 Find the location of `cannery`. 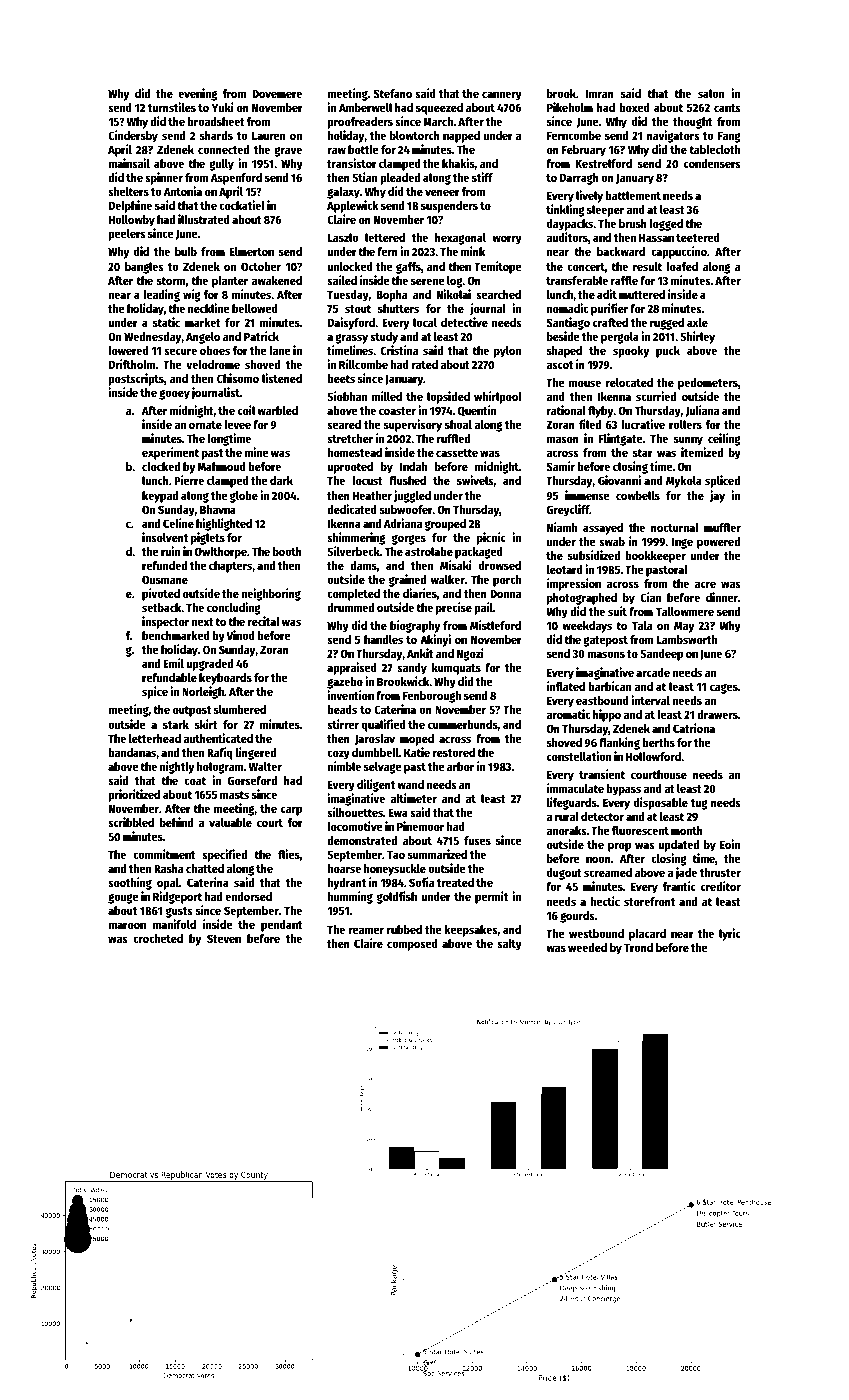

cannery is located at coordinates (502, 96).
